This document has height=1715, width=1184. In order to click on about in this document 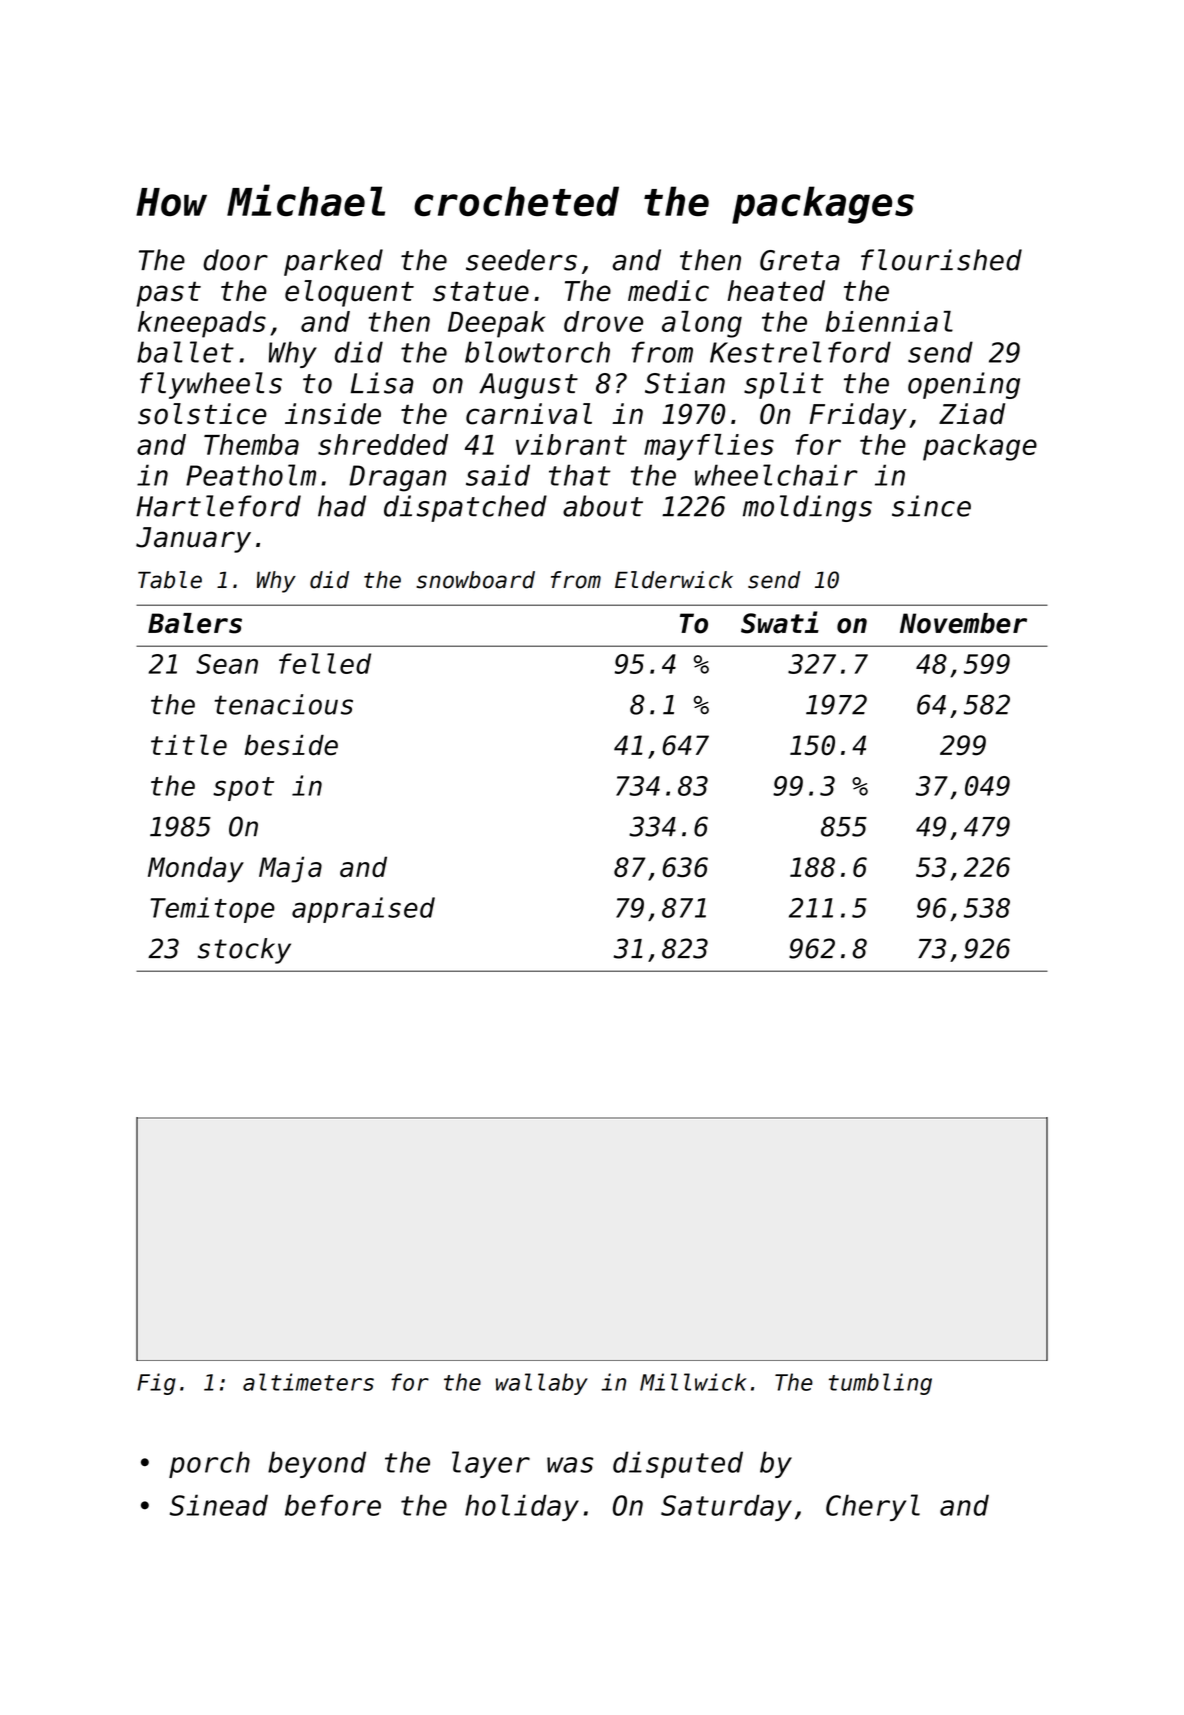, I will do `click(603, 506)`.
